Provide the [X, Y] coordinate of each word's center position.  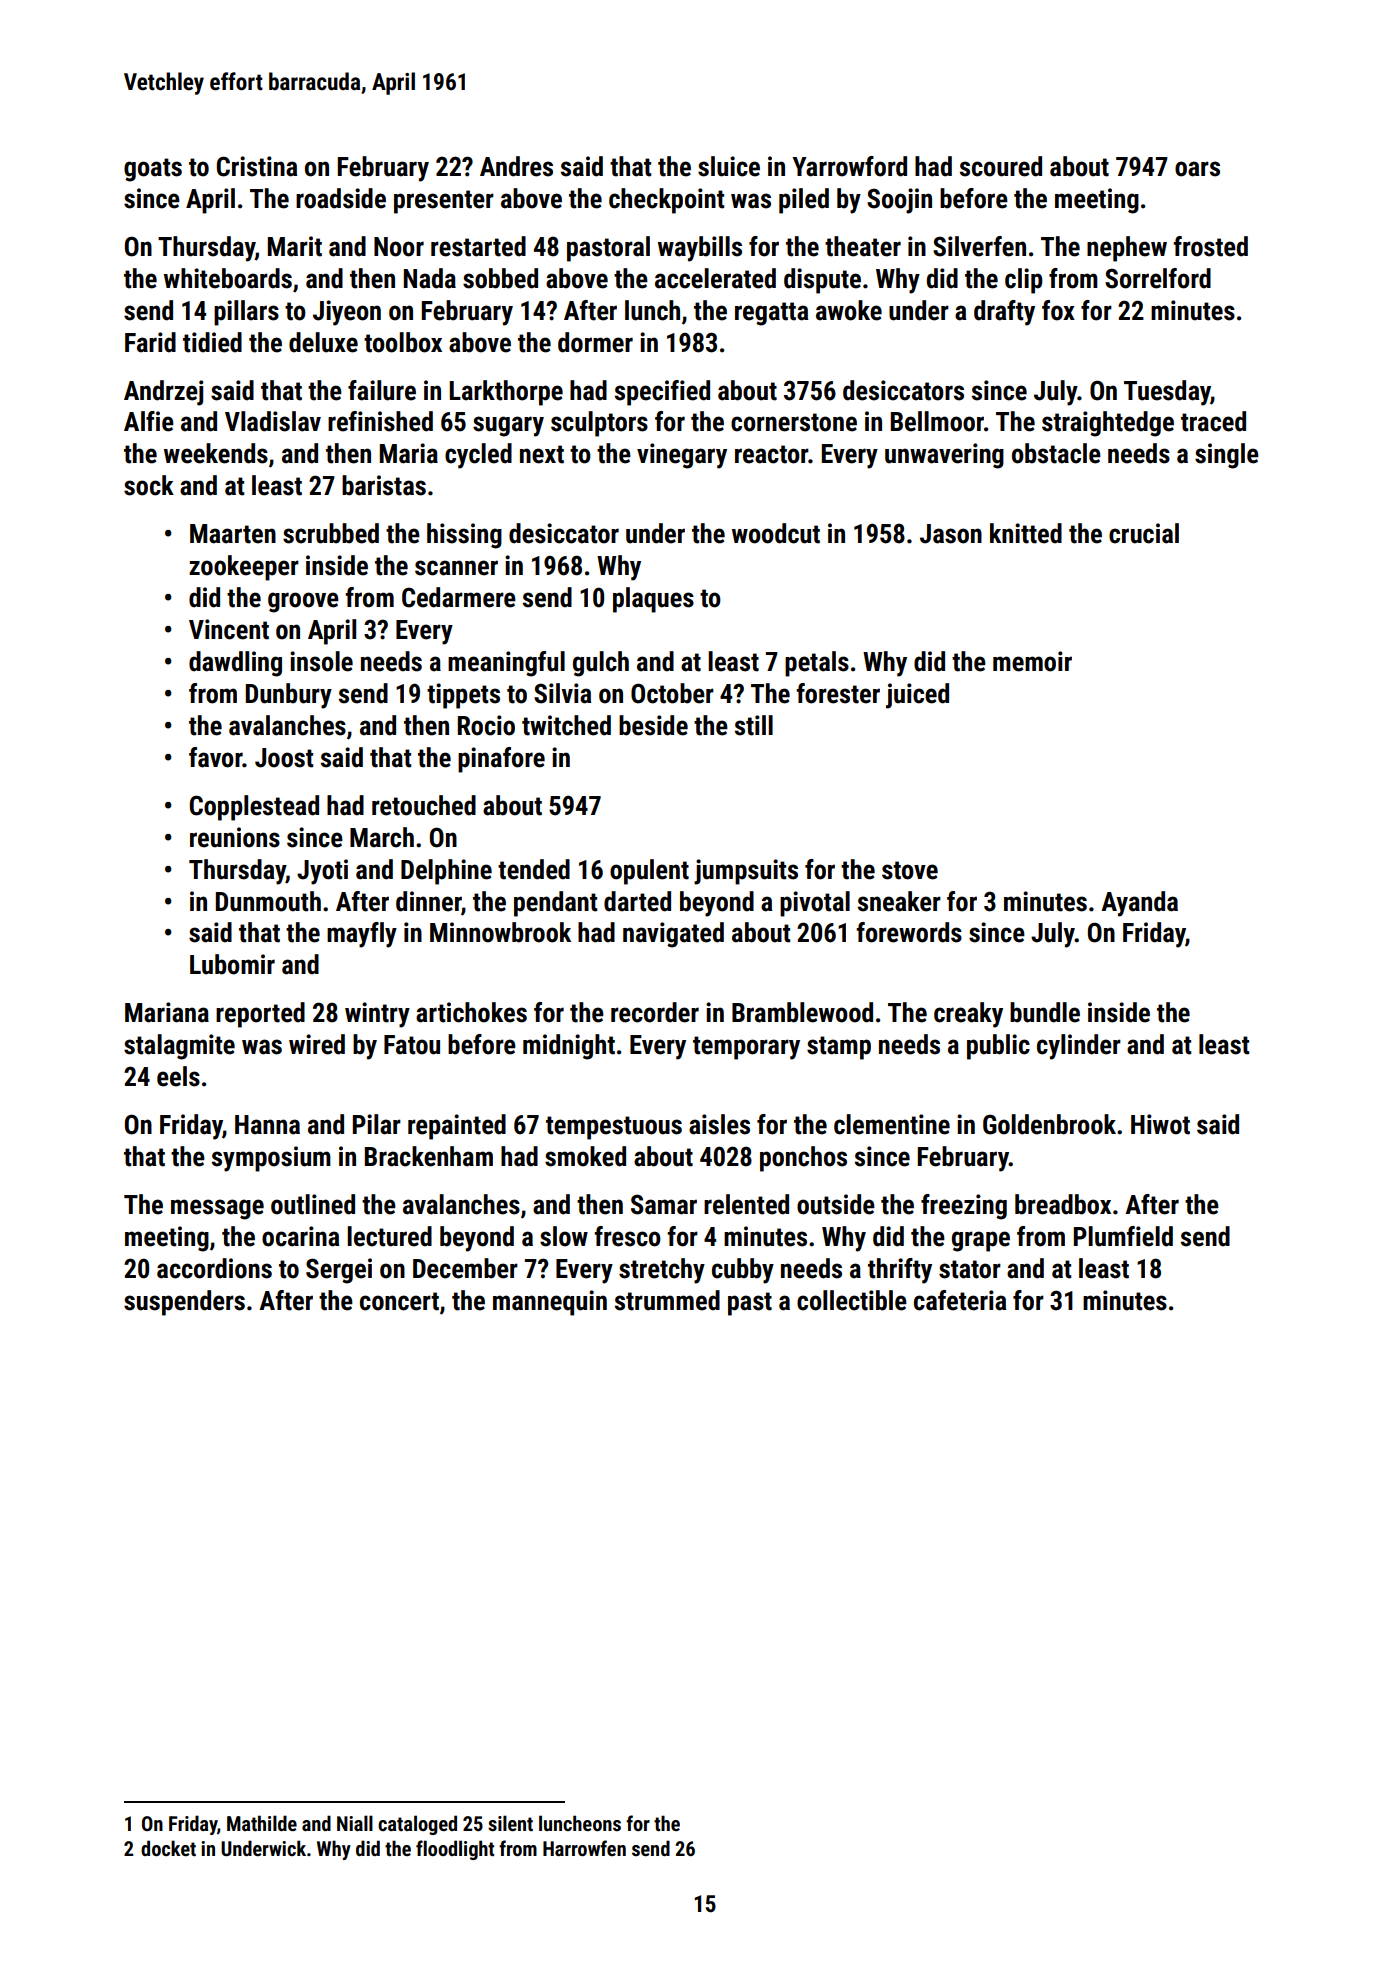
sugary [508, 426]
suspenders [184, 1303]
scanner [456, 568]
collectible [852, 1300]
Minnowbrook [500, 932]
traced [1213, 421]
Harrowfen [584, 1848]
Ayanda [1139, 904]
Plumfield [1123, 1236]
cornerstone [794, 422]
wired [317, 1044]
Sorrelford [1158, 278]
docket [168, 1848]
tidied [212, 342]
